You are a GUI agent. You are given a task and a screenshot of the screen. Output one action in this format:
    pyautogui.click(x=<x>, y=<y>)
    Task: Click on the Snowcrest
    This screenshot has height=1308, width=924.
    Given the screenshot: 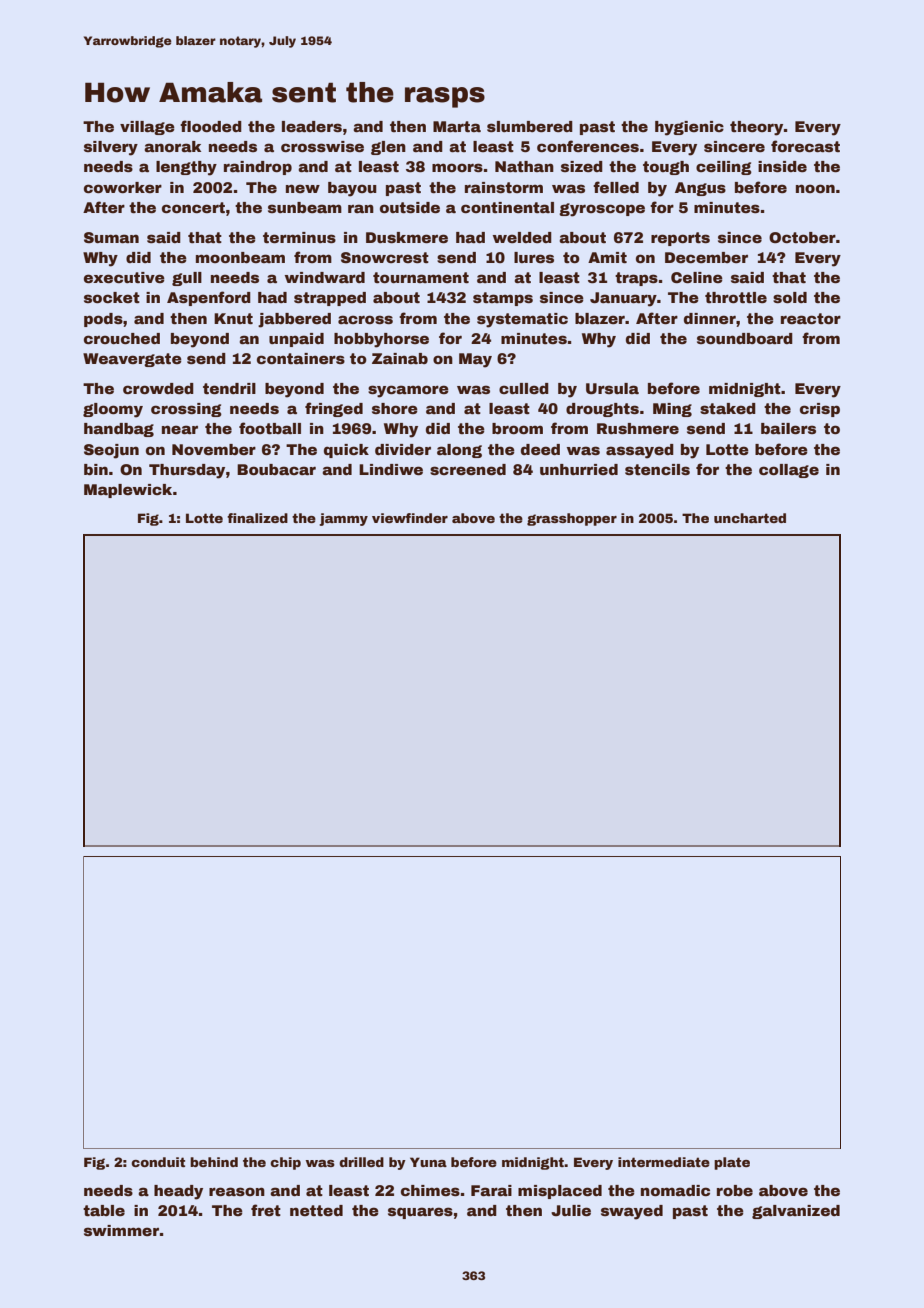 What is the action you would take?
    pyautogui.click(x=385, y=257)
